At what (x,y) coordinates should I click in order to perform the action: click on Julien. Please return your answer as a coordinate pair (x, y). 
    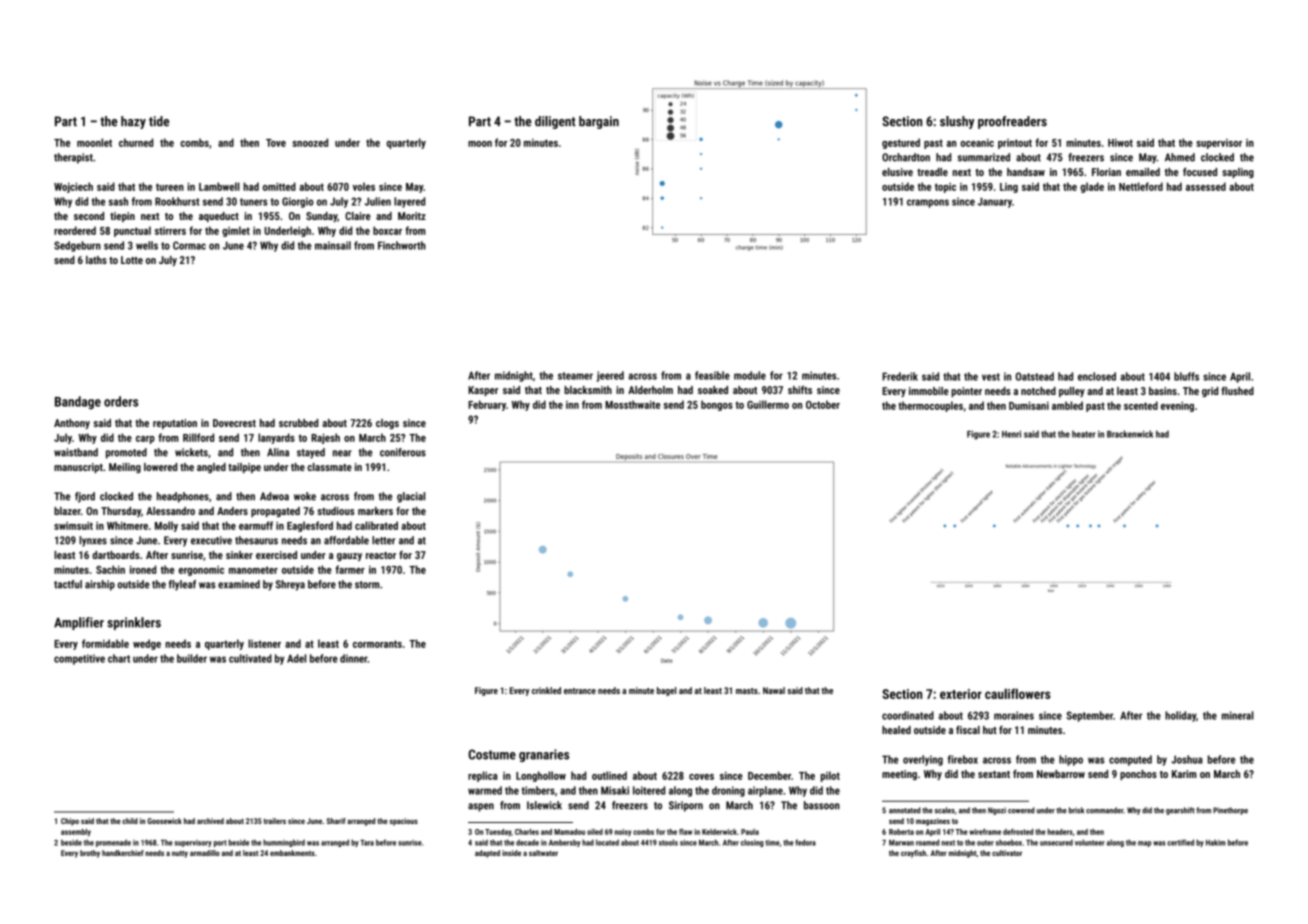
    Looking at the image, I should click on (378, 201).
